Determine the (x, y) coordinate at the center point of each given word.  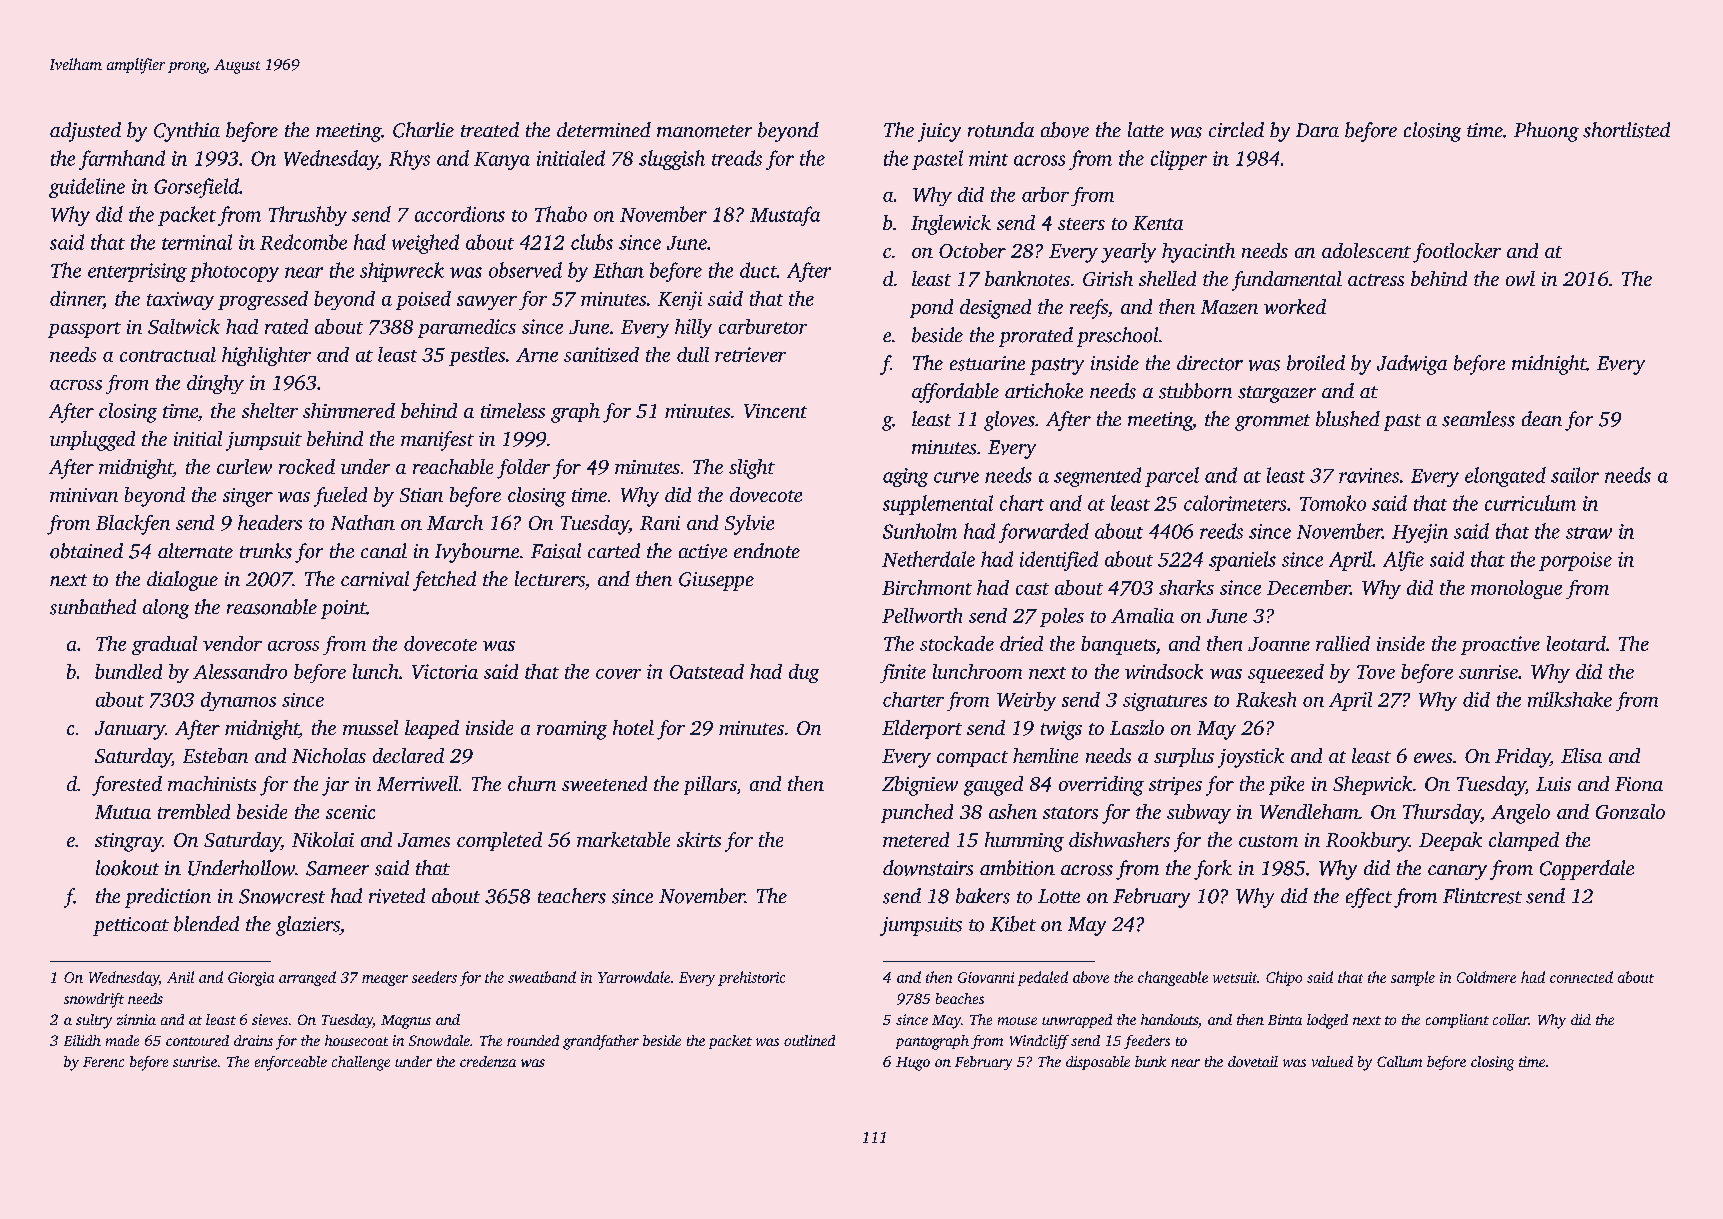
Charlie (423, 130)
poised (423, 300)
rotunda (1001, 130)
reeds (1221, 531)
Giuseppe (716, 581)
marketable (623, 839)
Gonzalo (1630, 811)
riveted (397, 896)
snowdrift (94, 1000)
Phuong (1546, 132)
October (972, 250)
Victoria (445, 671)
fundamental (1287, 281)
